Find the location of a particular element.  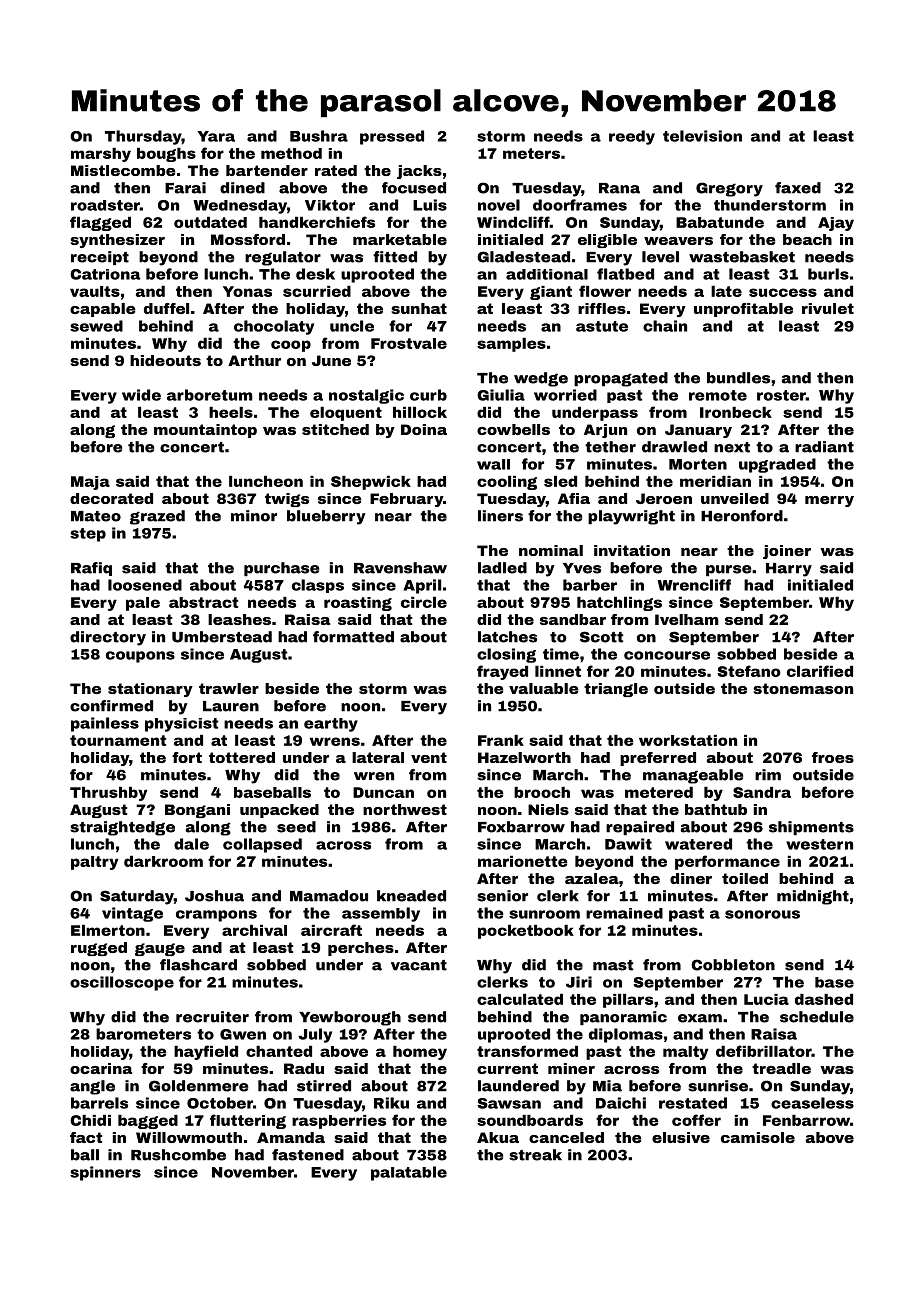

Cobbleton is located at coordinates (733, 965).
